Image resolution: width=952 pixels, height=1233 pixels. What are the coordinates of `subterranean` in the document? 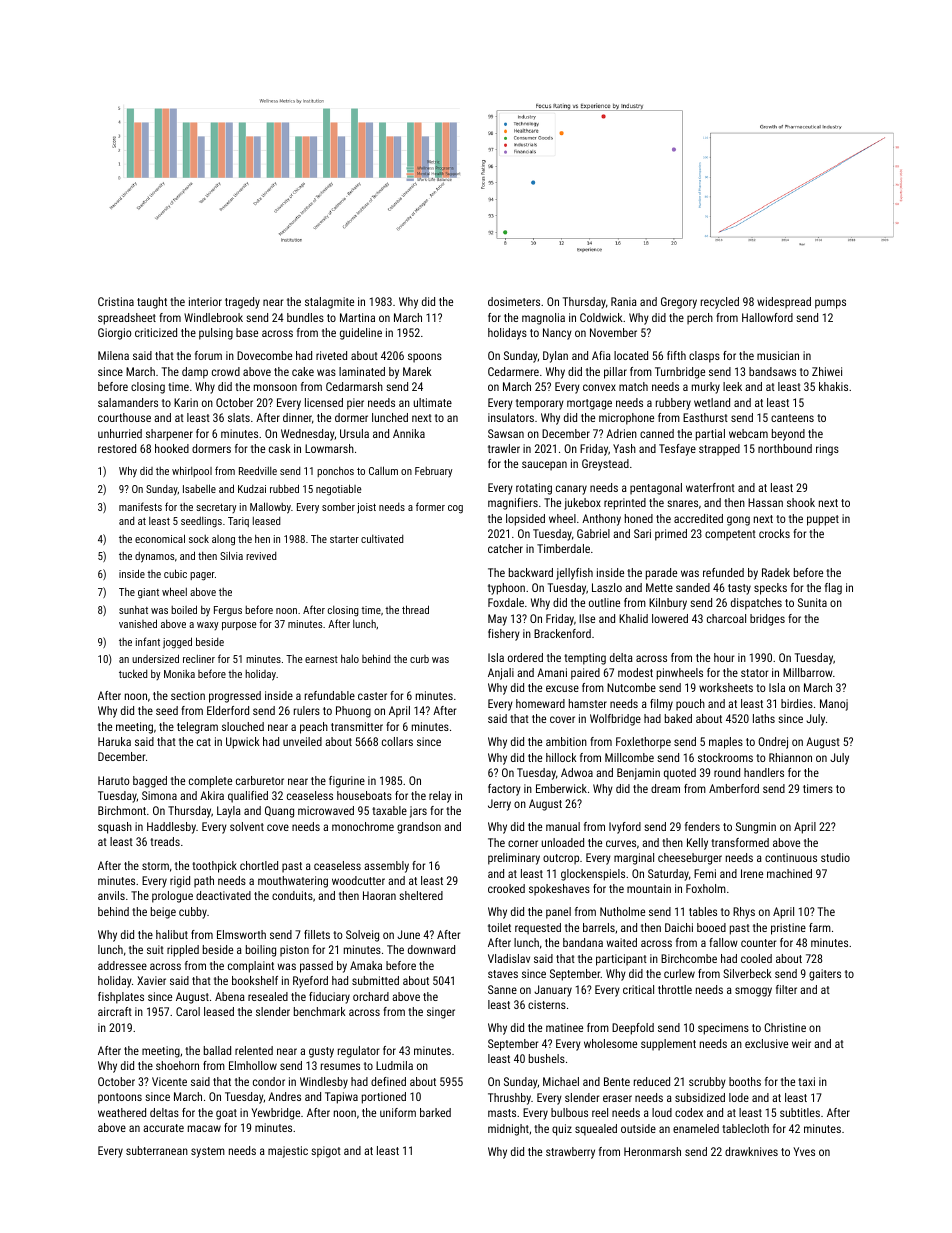 It's located at (157, 1150).
